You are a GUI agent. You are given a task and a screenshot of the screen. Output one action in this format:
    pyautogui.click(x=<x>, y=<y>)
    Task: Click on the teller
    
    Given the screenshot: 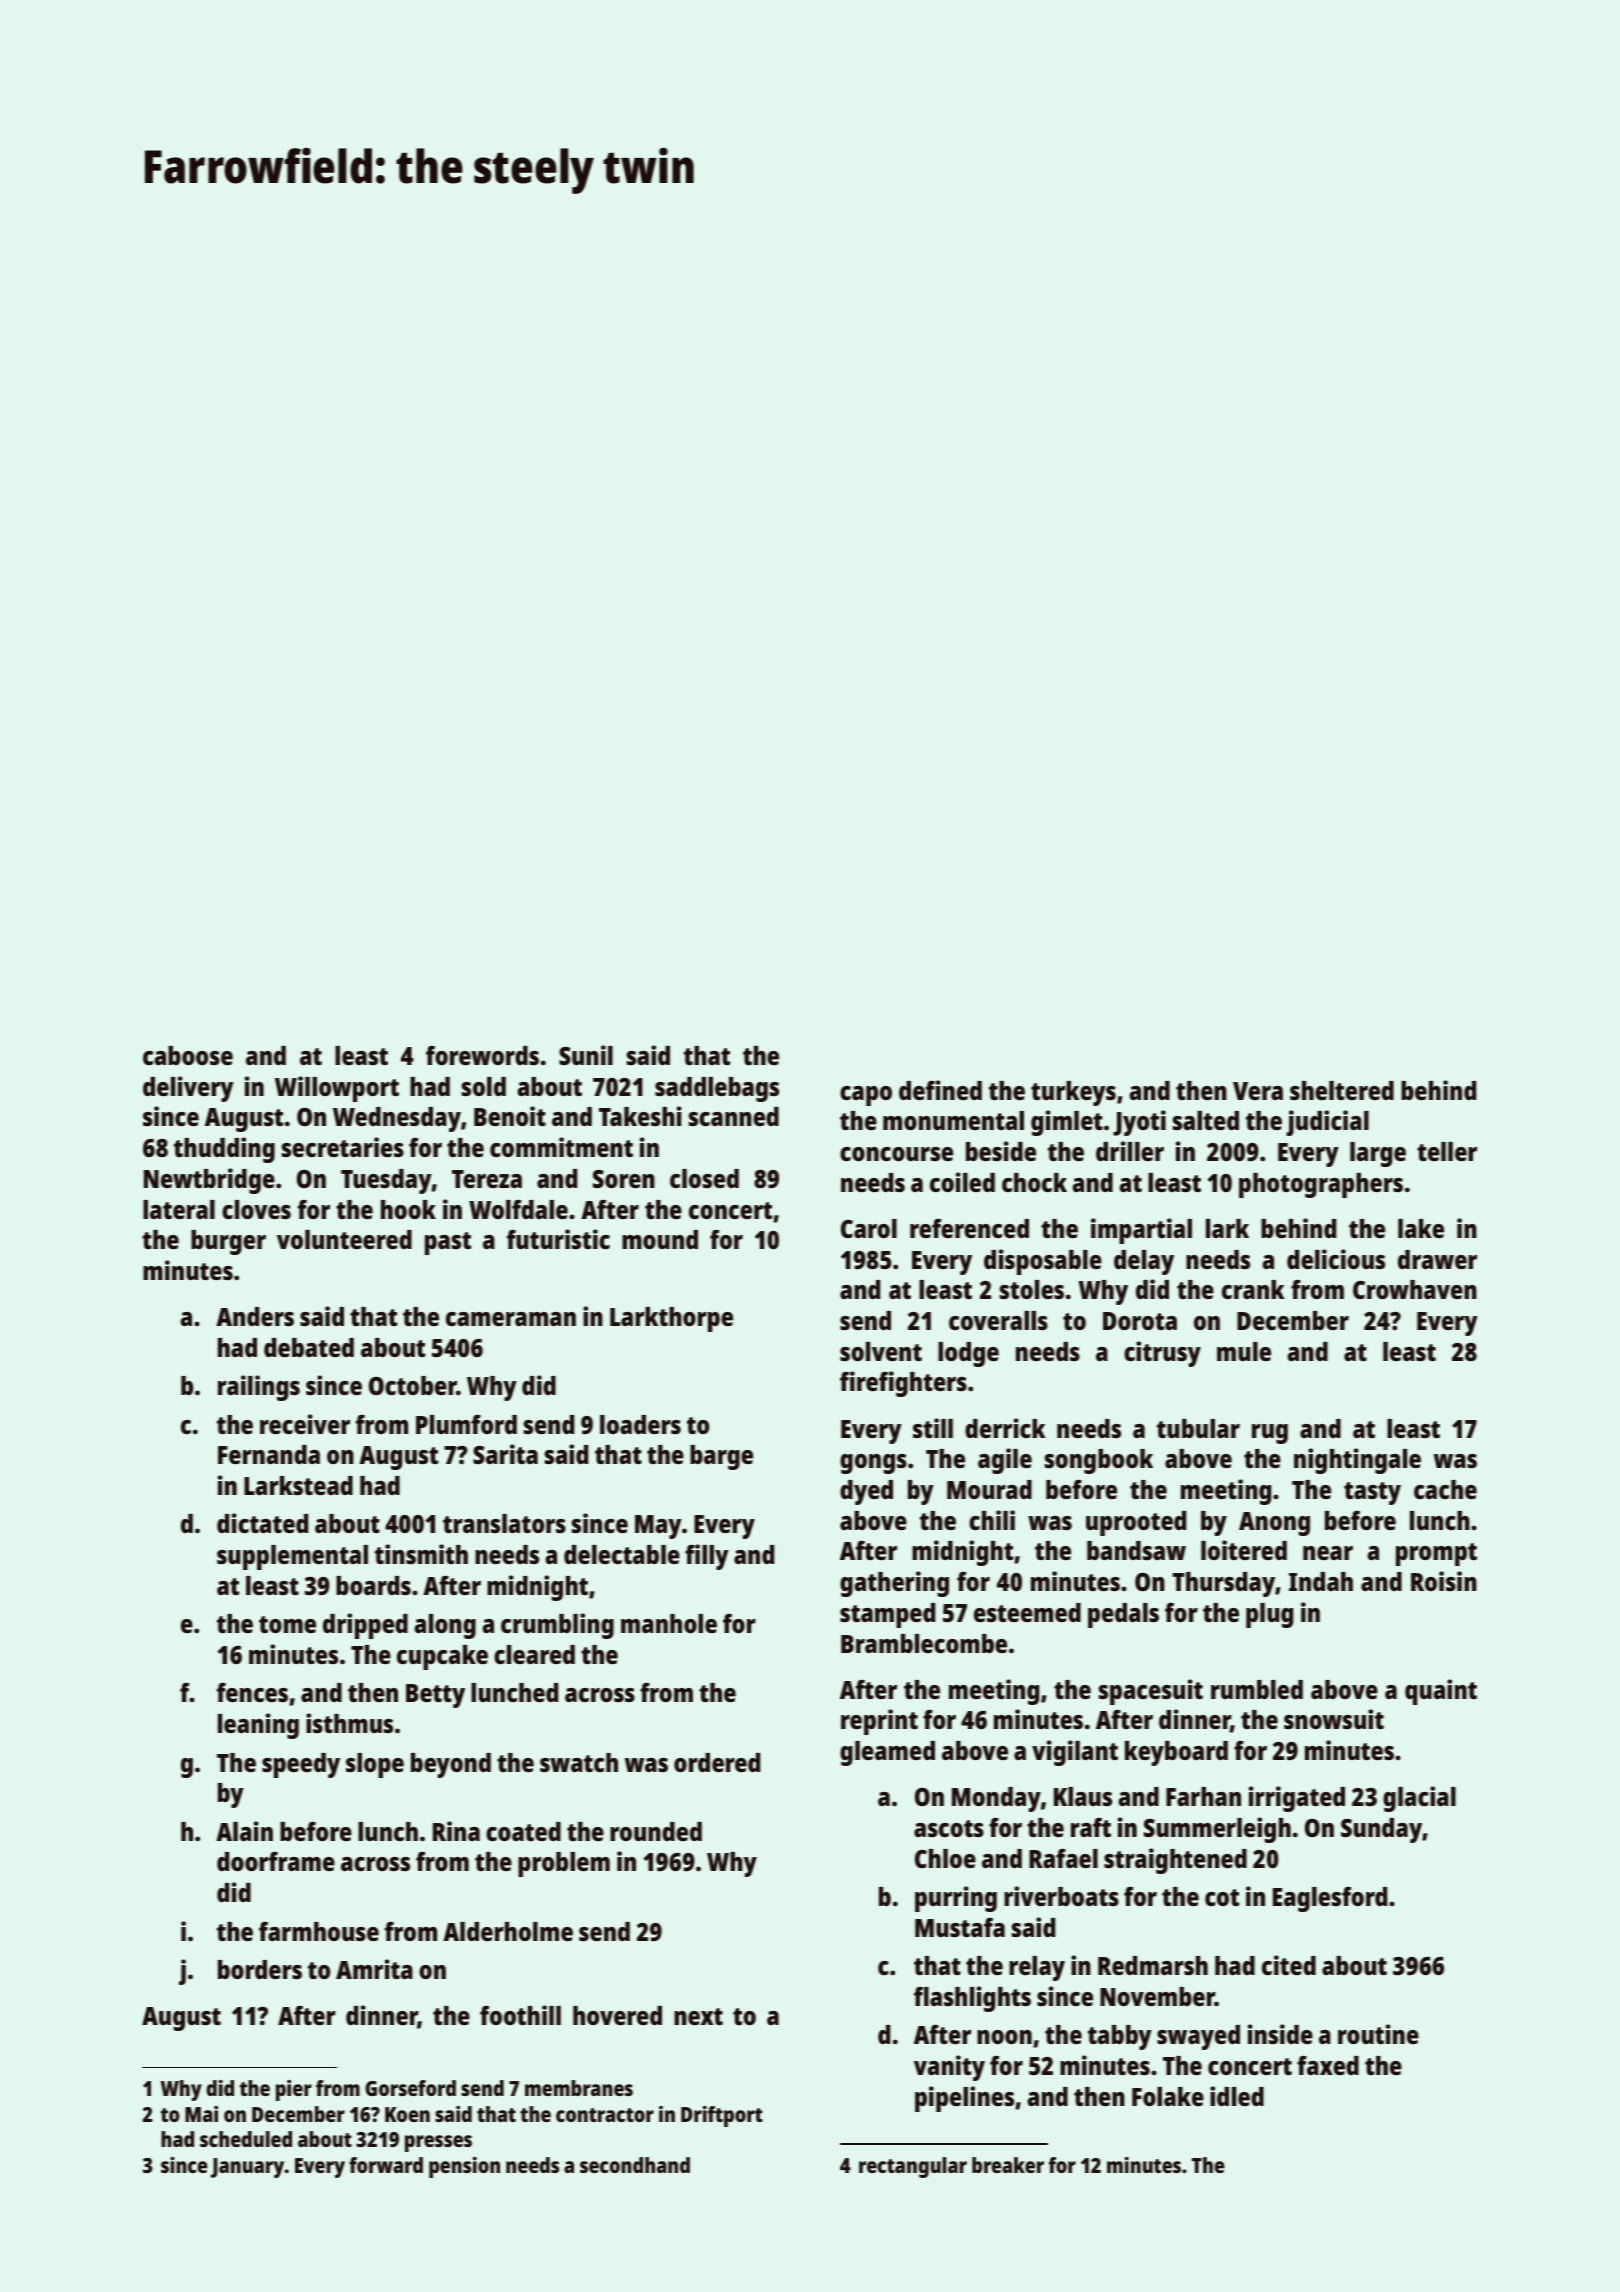 What is the action you would take?
    pyautogui.click(x=1447, y=1151)
